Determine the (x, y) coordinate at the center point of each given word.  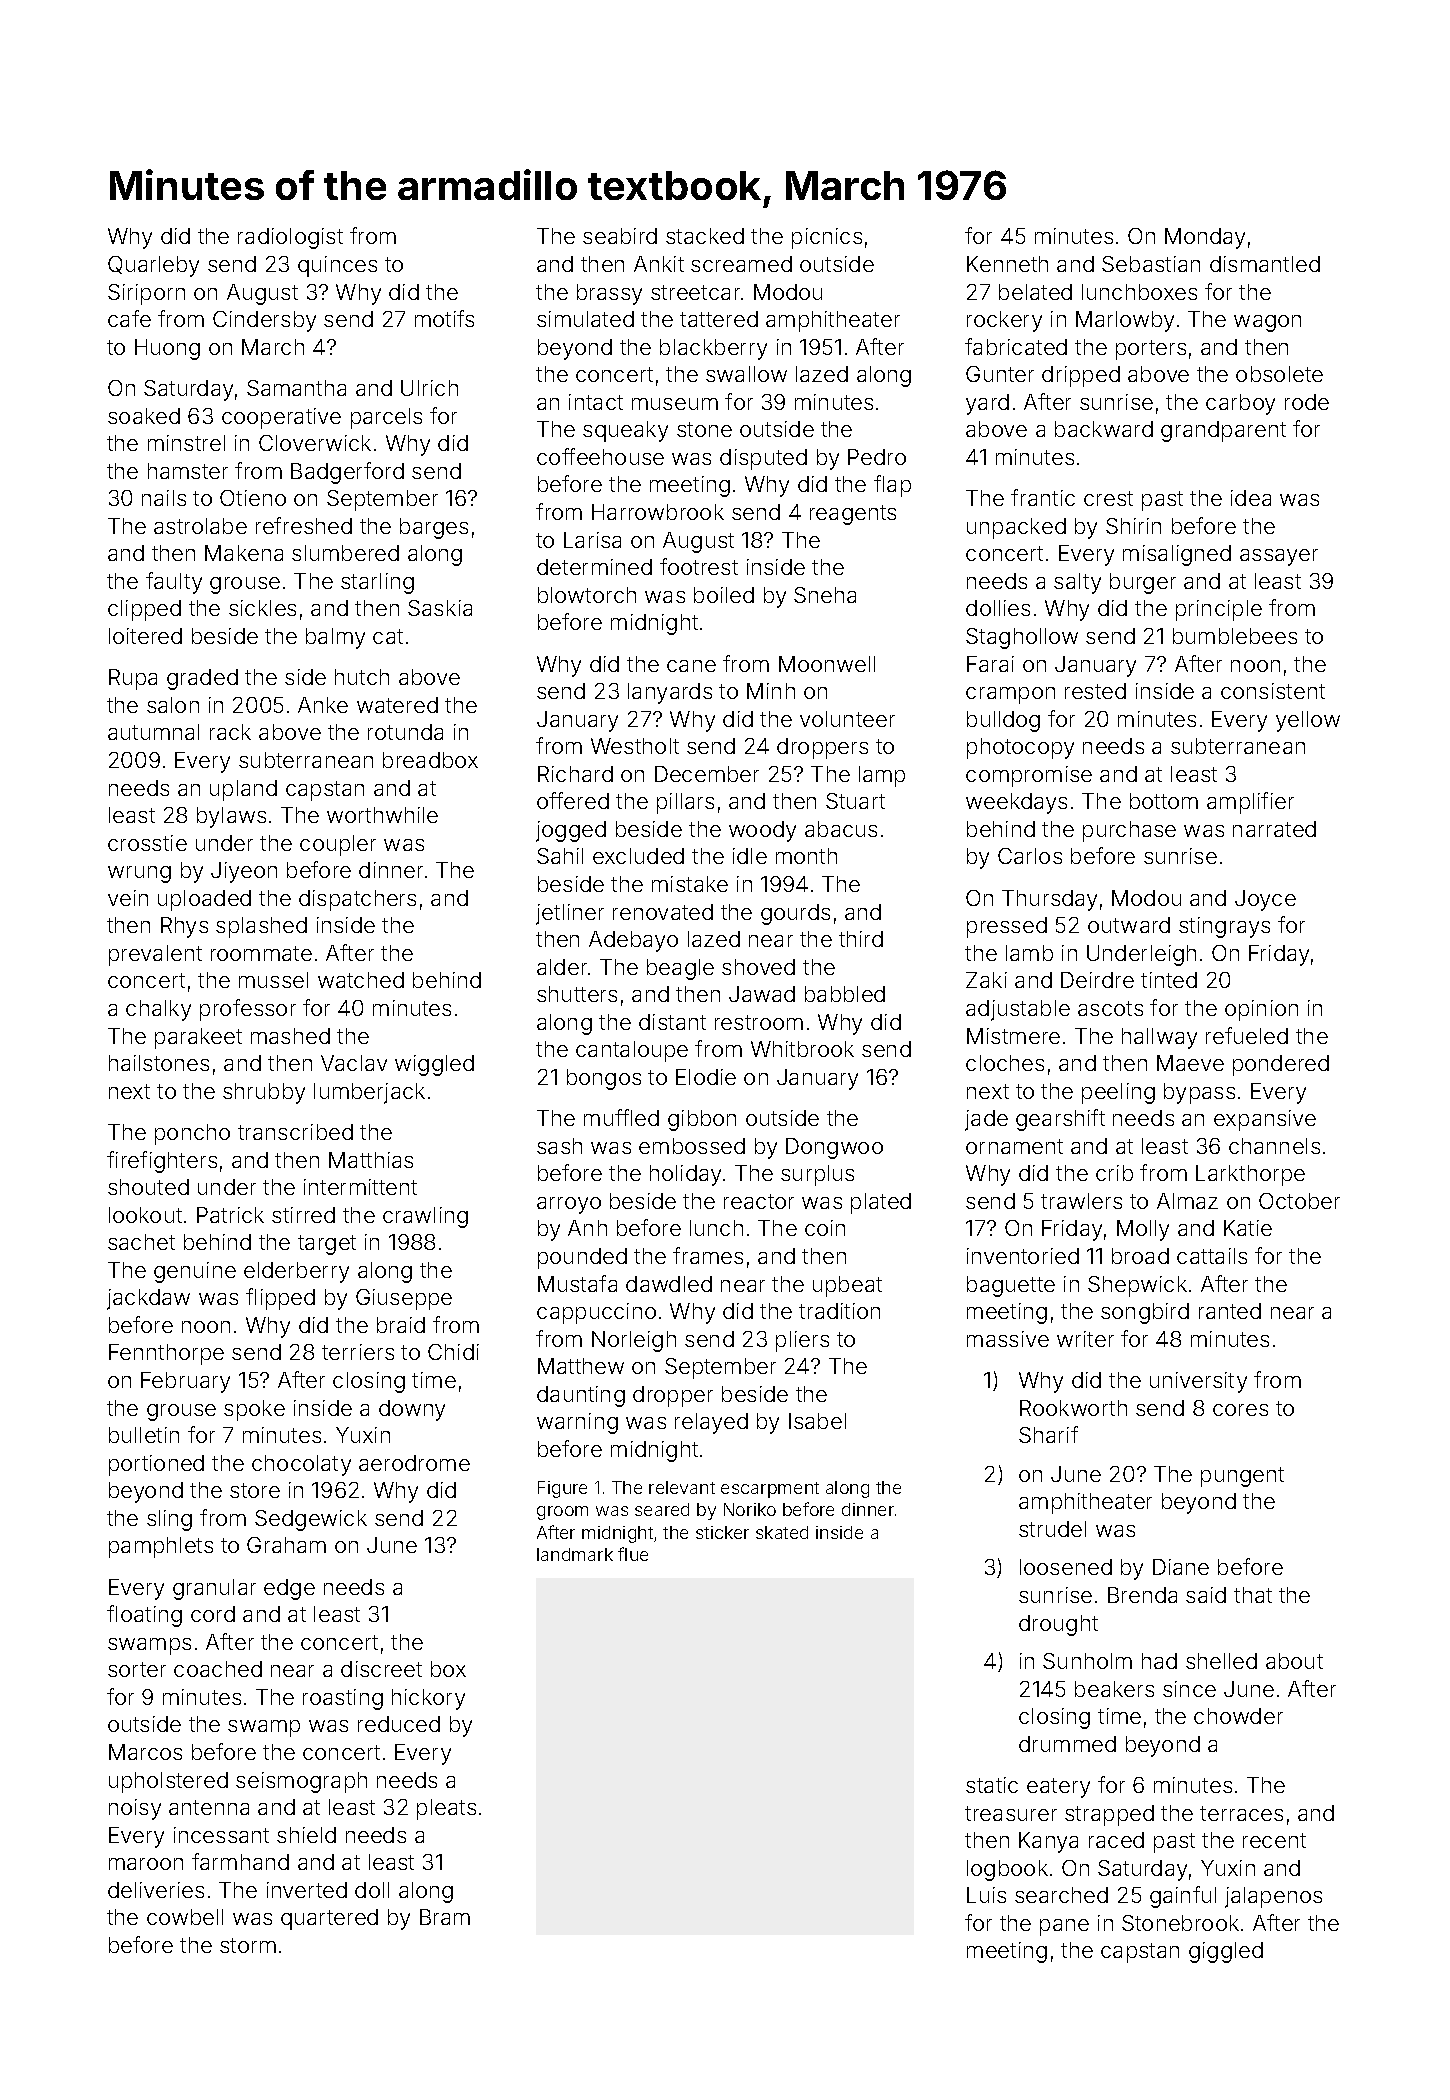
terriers (358, 1352)
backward (1104, 429)
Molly (1143, 1230)
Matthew (581, 1366)
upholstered (168, 1782)
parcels (386, 418)
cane (691, 666)
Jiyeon (244, 872)
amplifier (1250, 803)
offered (573, 800)
